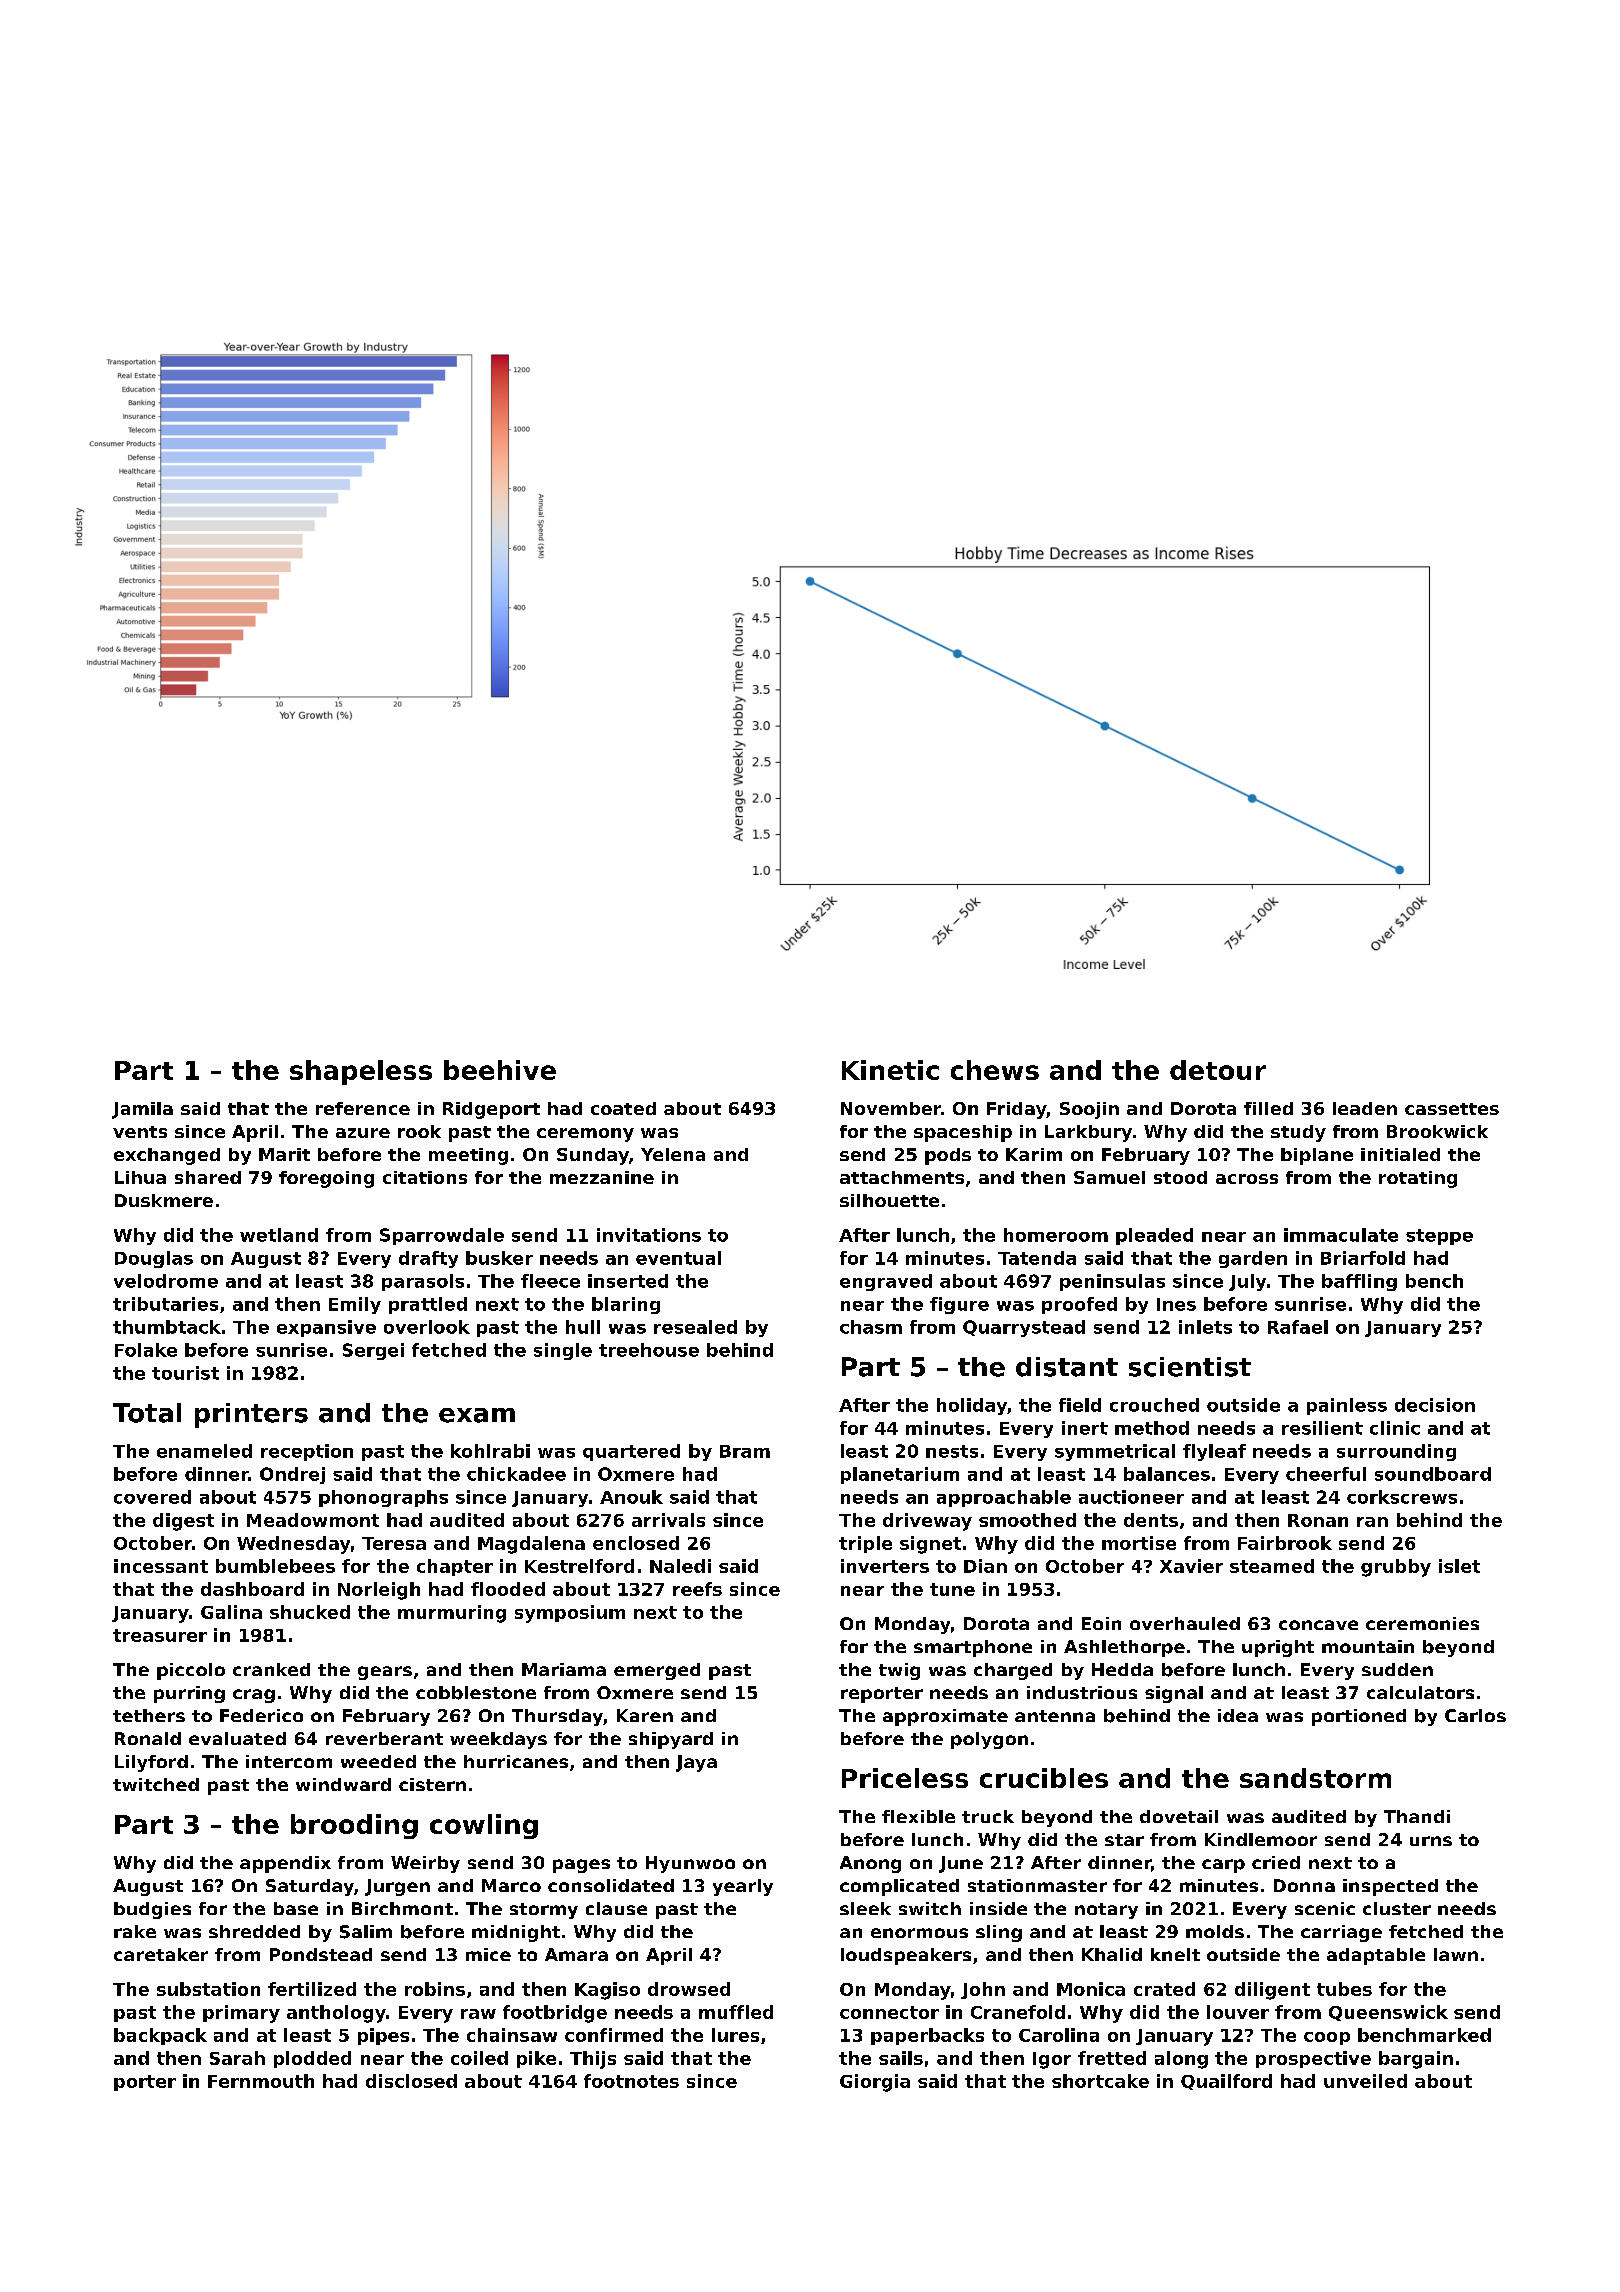 The width and height of the screenshot is (1620, 2292). Describe the element at coordinates (1365, 2081) in the screenshot. I see `unveiled` at that location.
